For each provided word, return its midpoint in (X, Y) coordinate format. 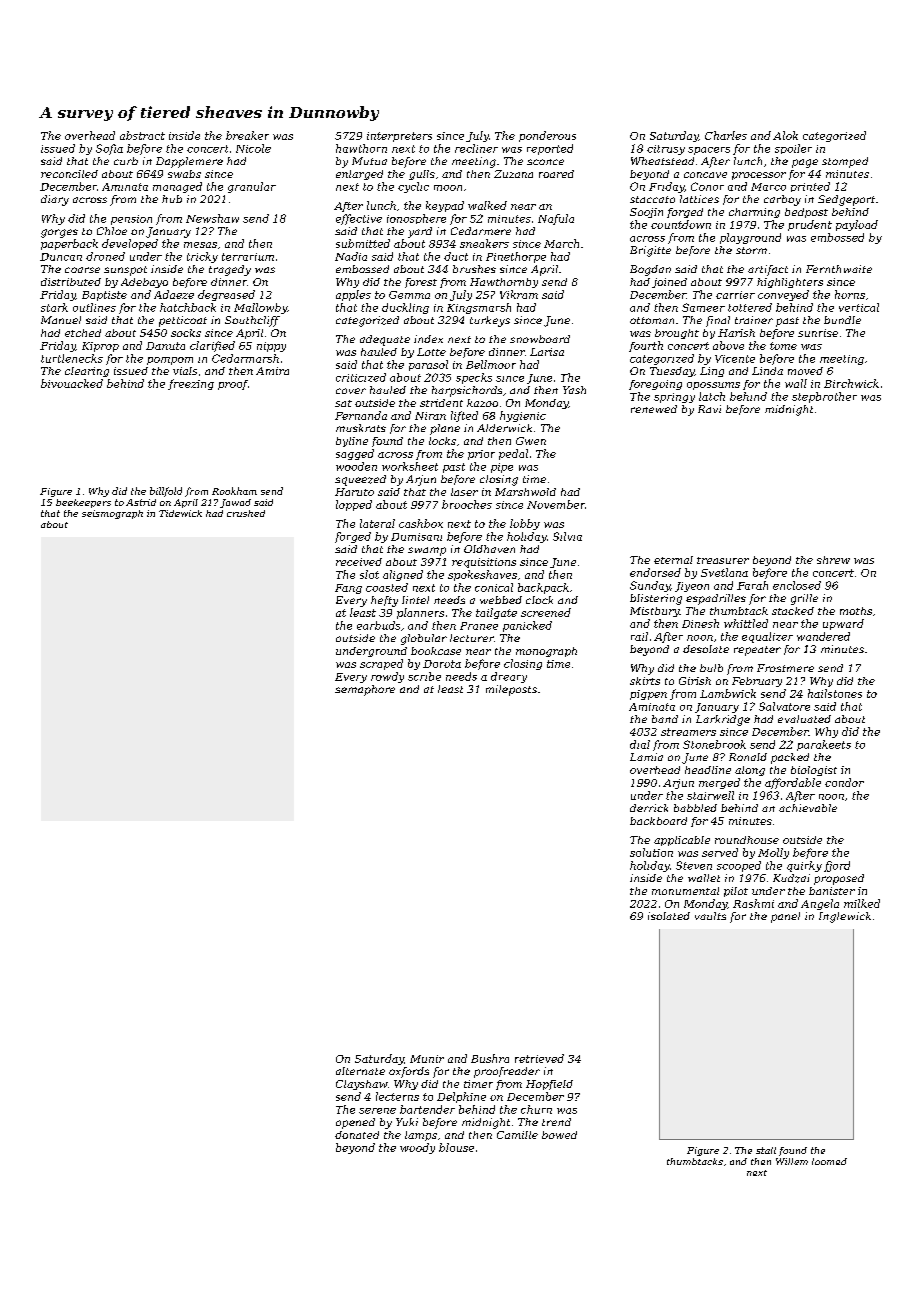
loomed (829, 1161)
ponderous (547, 136)
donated (357, 1135)
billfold (166, 492)
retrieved (539, 1058)
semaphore (365, 690)
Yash (574, 390)
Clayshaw (362, 1085)
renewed (654, 409)
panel (785, 917)
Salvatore (784, 706)
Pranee (479, 626)
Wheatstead (662, 161)
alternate (360, 1071)
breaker (247, 135)
